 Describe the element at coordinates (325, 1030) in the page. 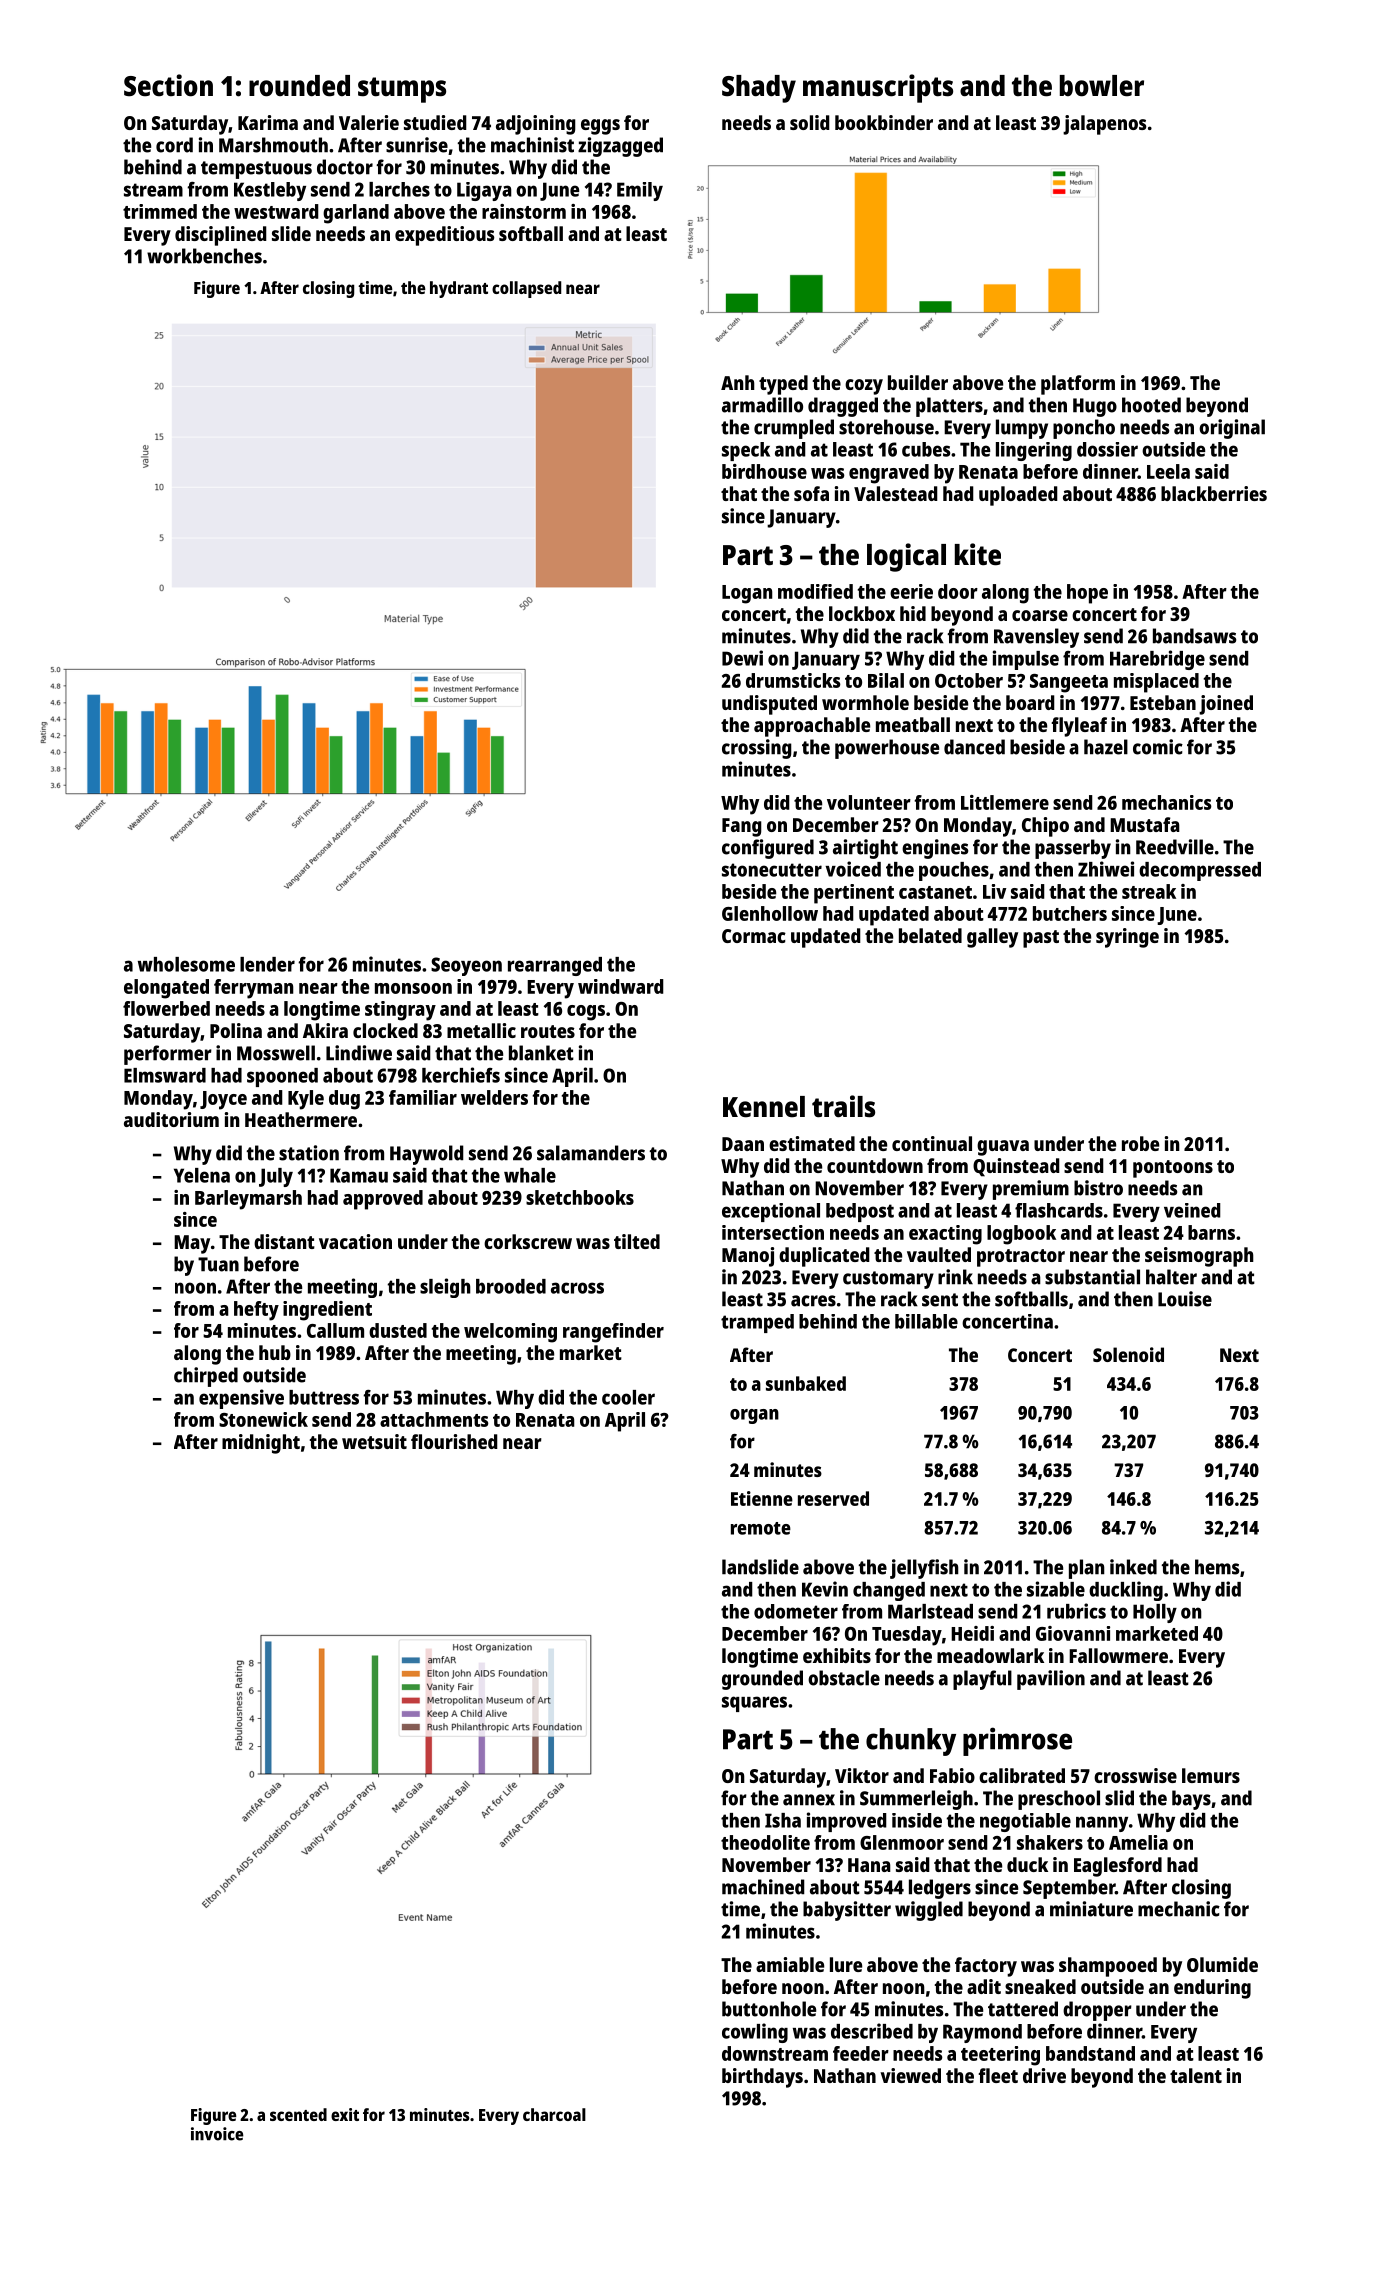

I see `Akira` at that location.
